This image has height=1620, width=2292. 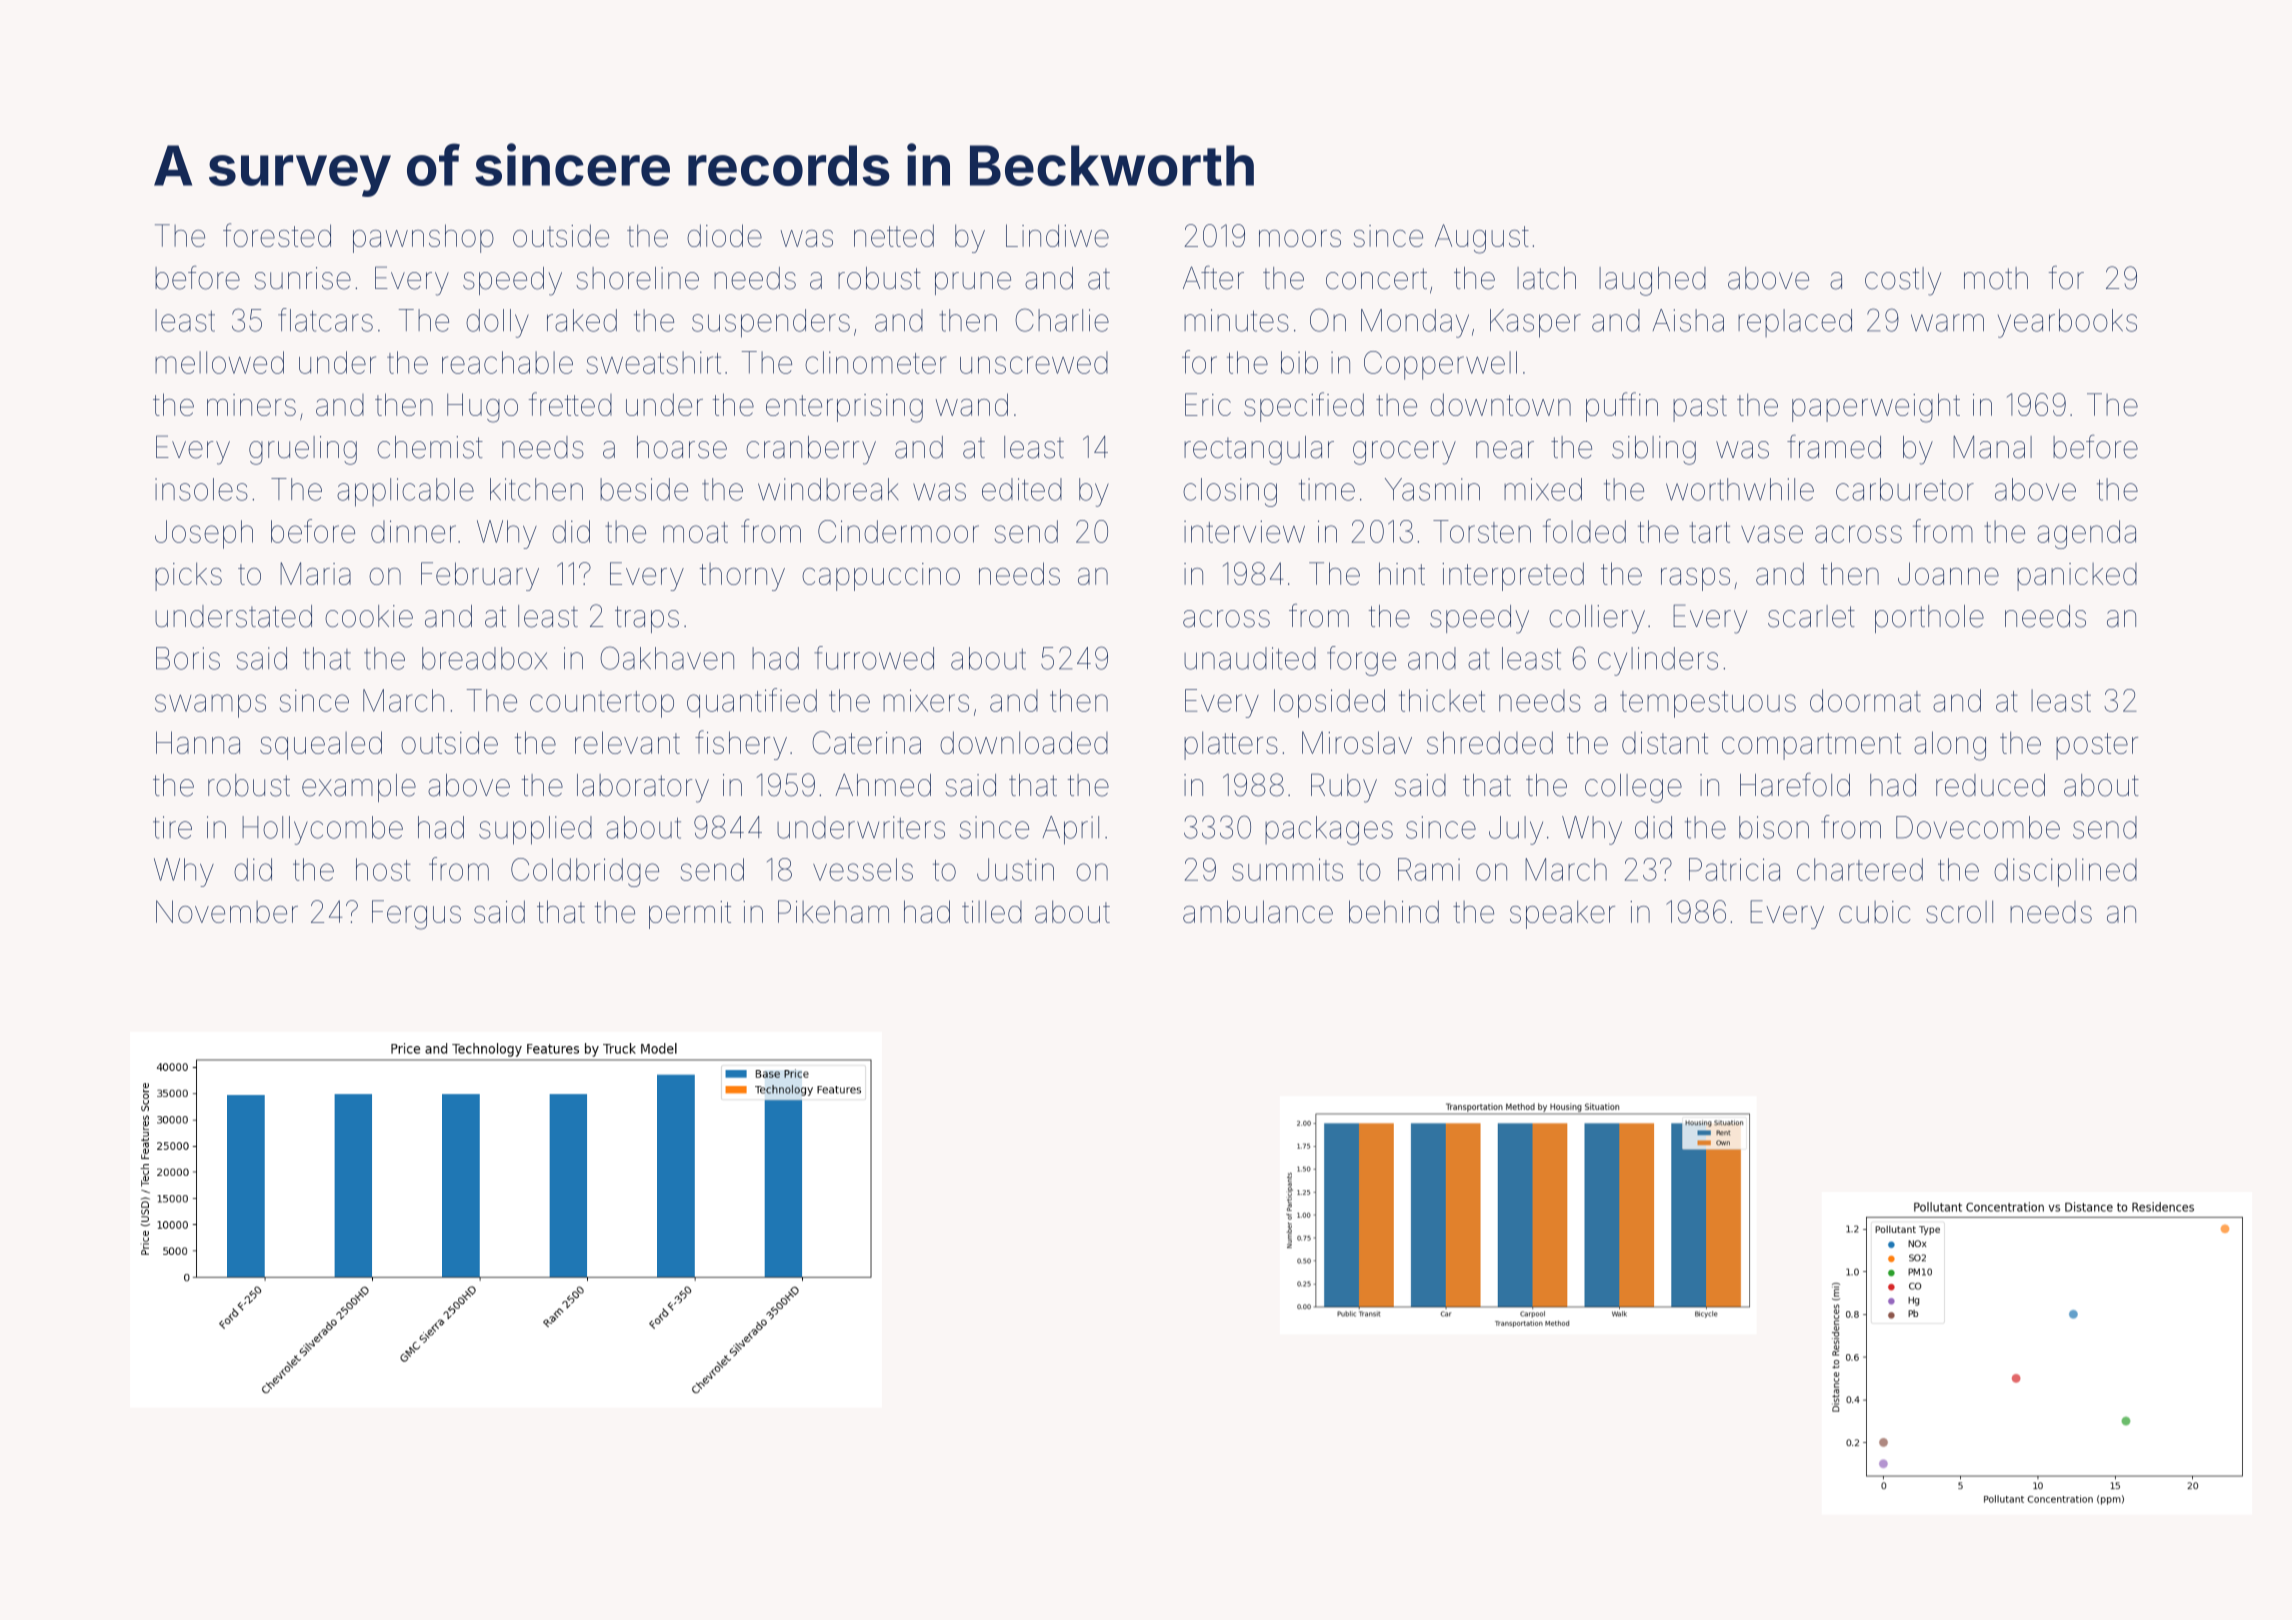 I want to click on applicable, so click(x=405, y=492).
